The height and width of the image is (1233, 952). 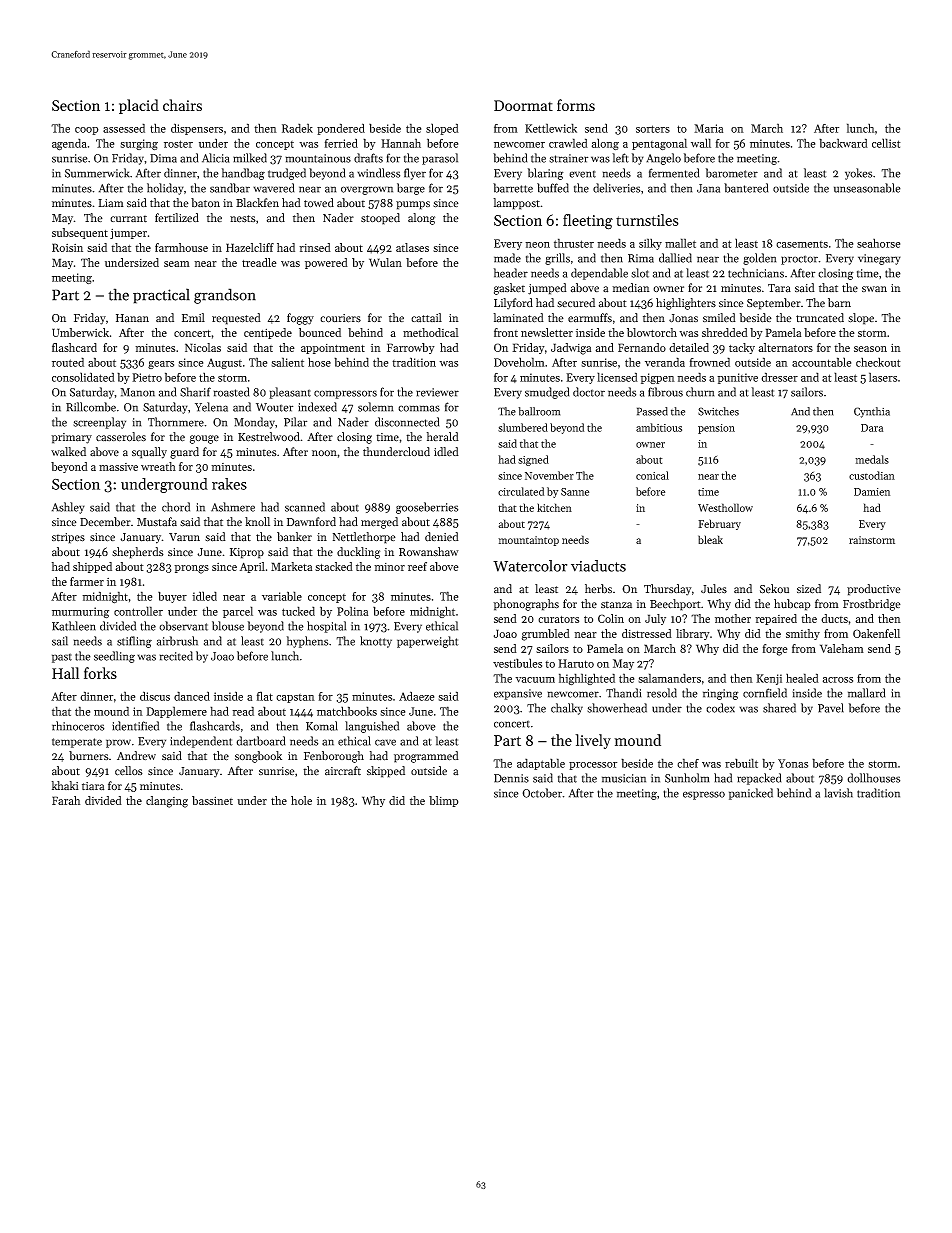 What do you see at coordinates (576, 105) in the image?
I see `forms` at bounding box center [576, 105].
